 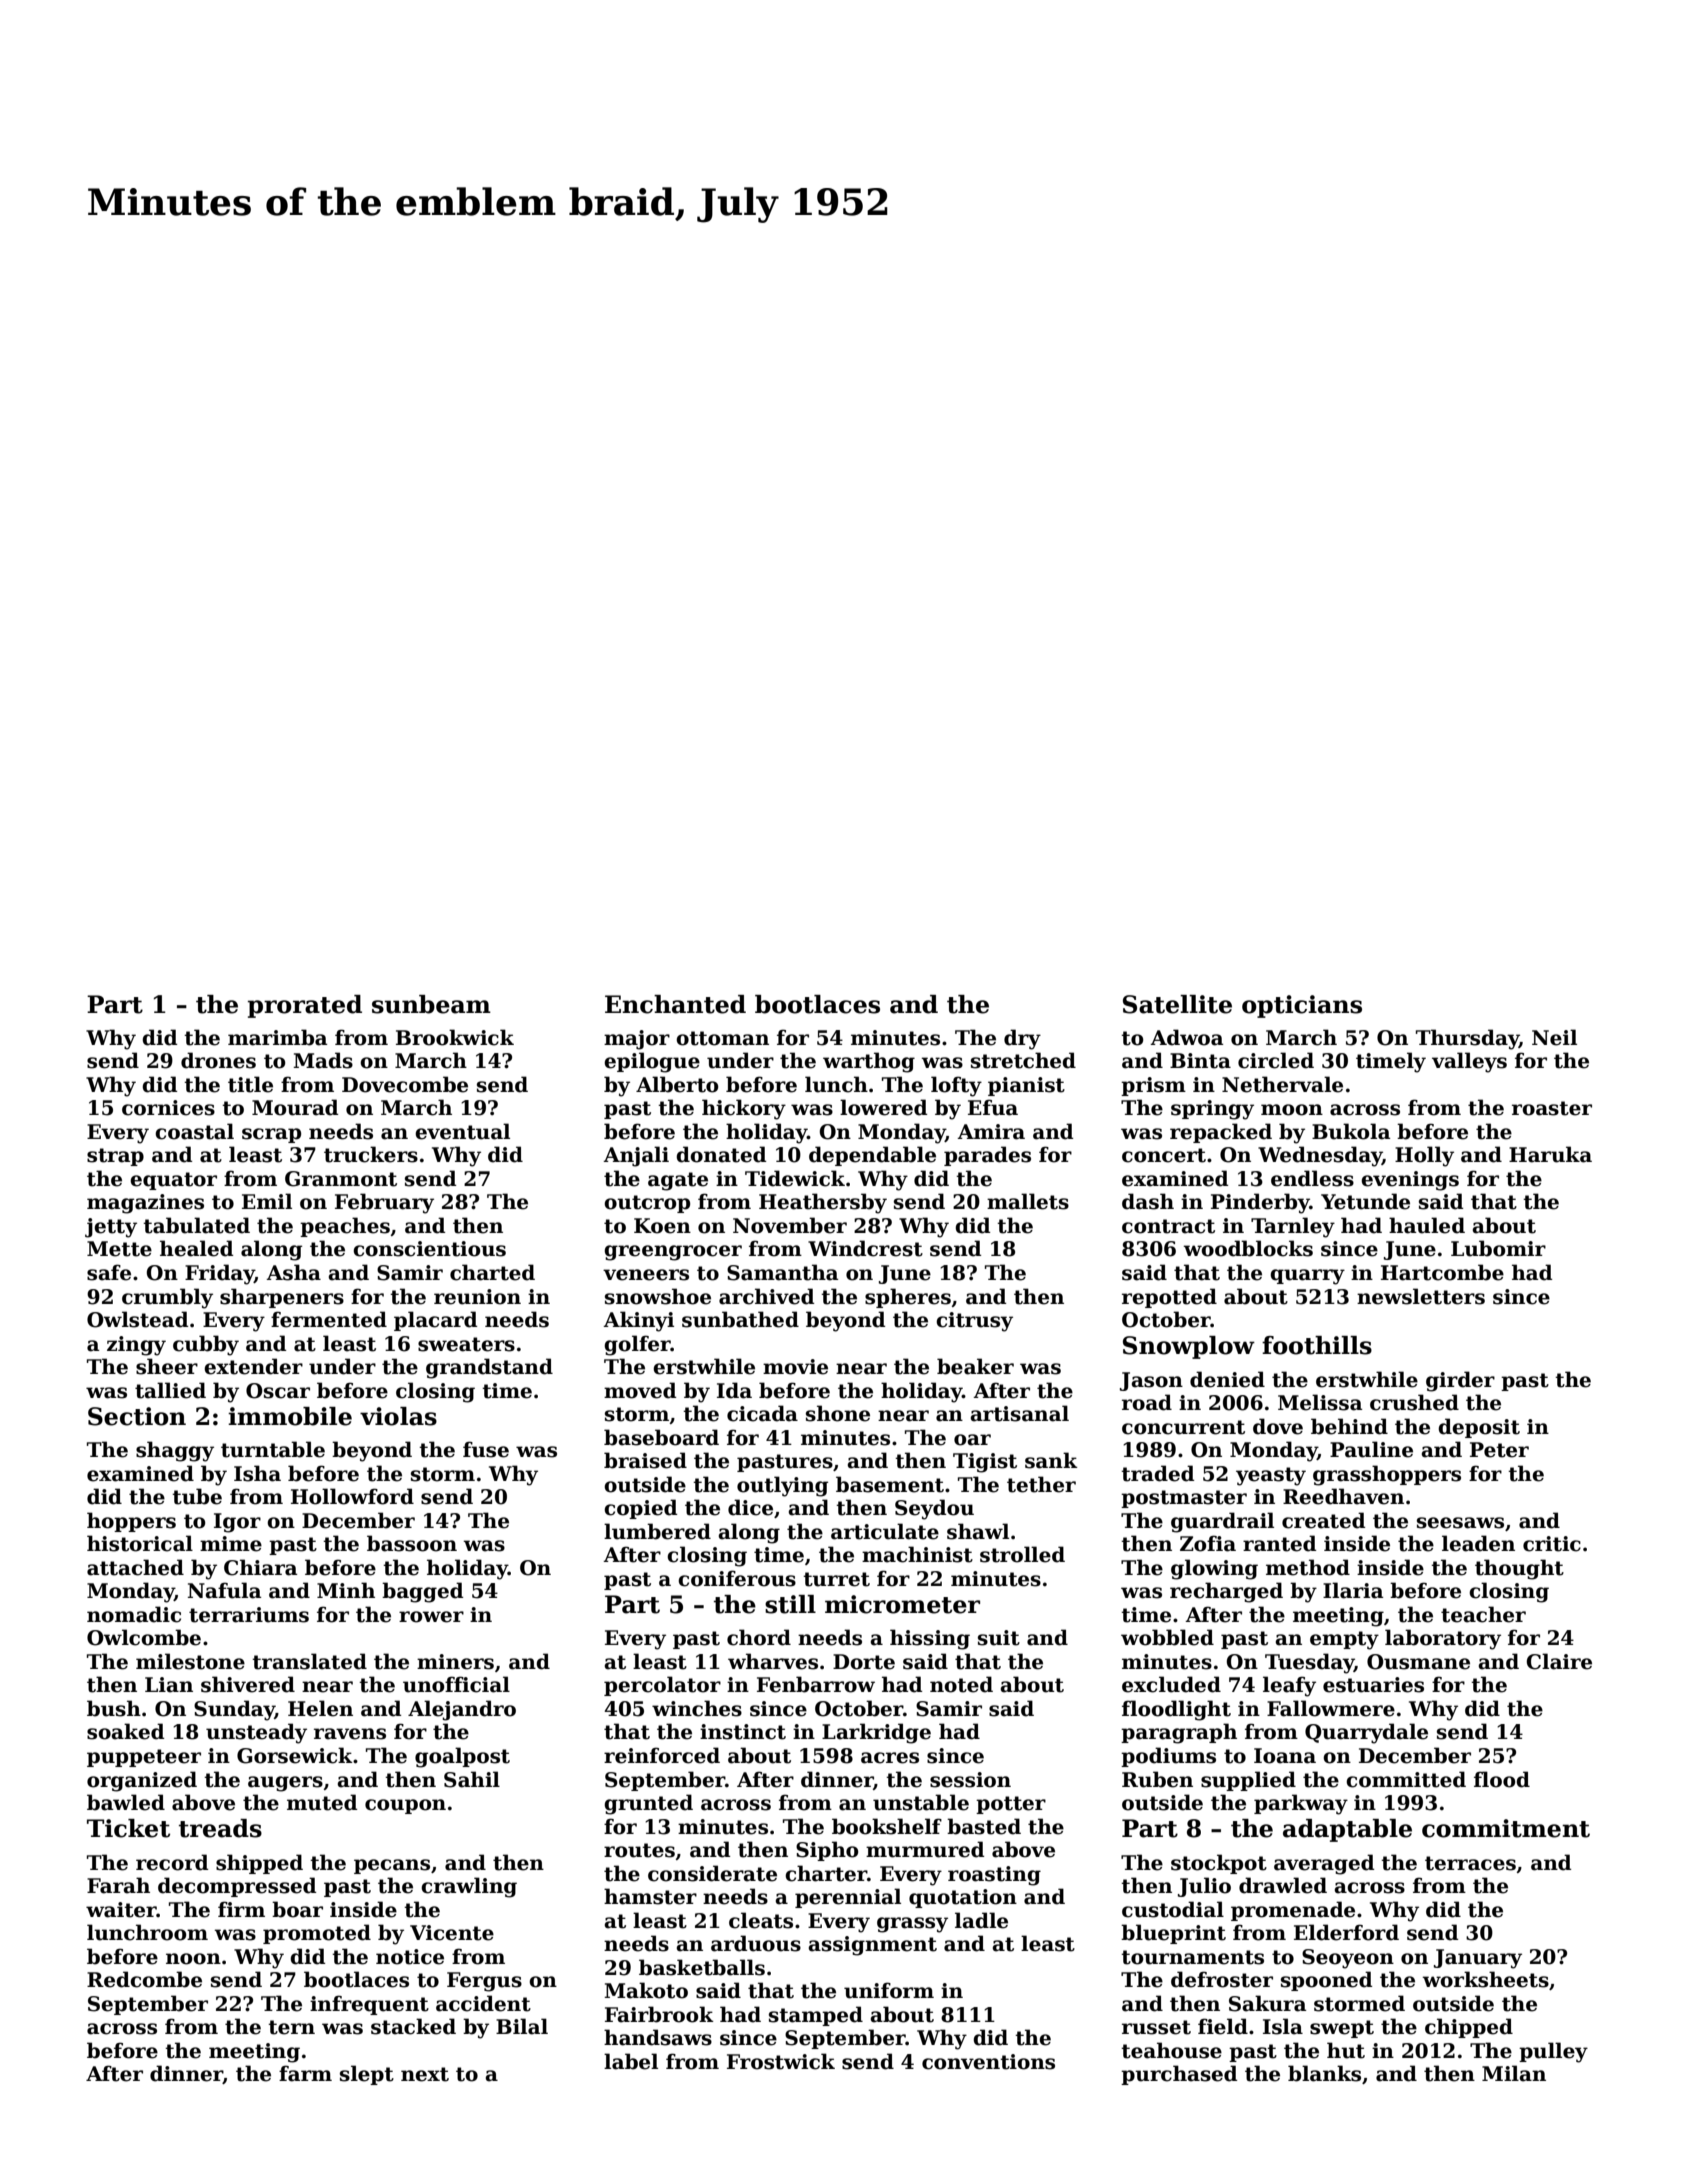 I want to click on beaker, so click(x=975, y=1366).
